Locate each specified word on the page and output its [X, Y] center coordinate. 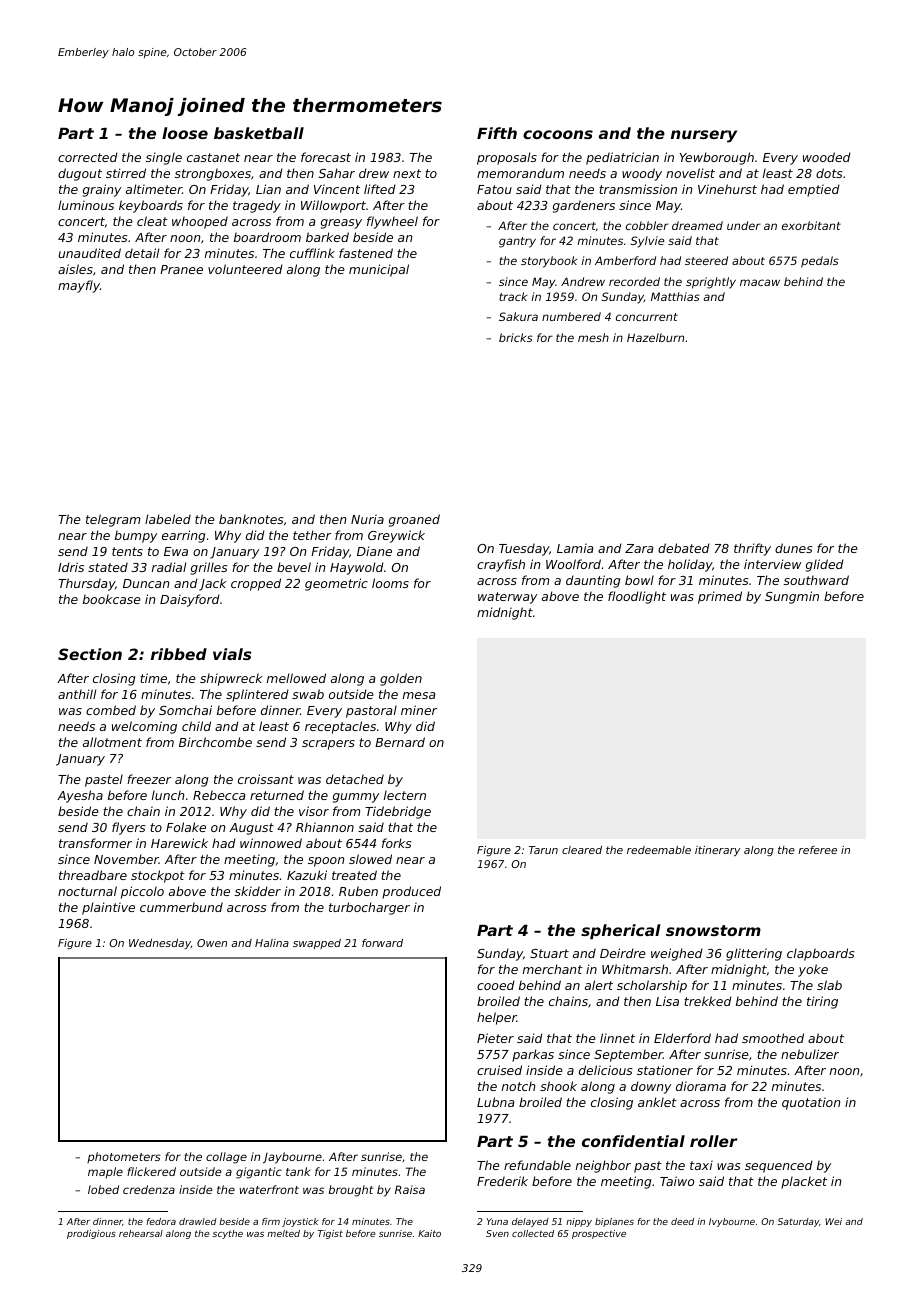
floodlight [637, 597]
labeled [168, 519]
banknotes [251, 519]
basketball [259, 133]
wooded [827, 157]
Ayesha [80, 796]
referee [817, 850]
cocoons [558, 134]
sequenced [779, 1166]
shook [558, 1086]
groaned [414, 520]
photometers [124, 1157]
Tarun [543, 850]
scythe [227, 1234]
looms [390, 583]
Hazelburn [655, 337]
